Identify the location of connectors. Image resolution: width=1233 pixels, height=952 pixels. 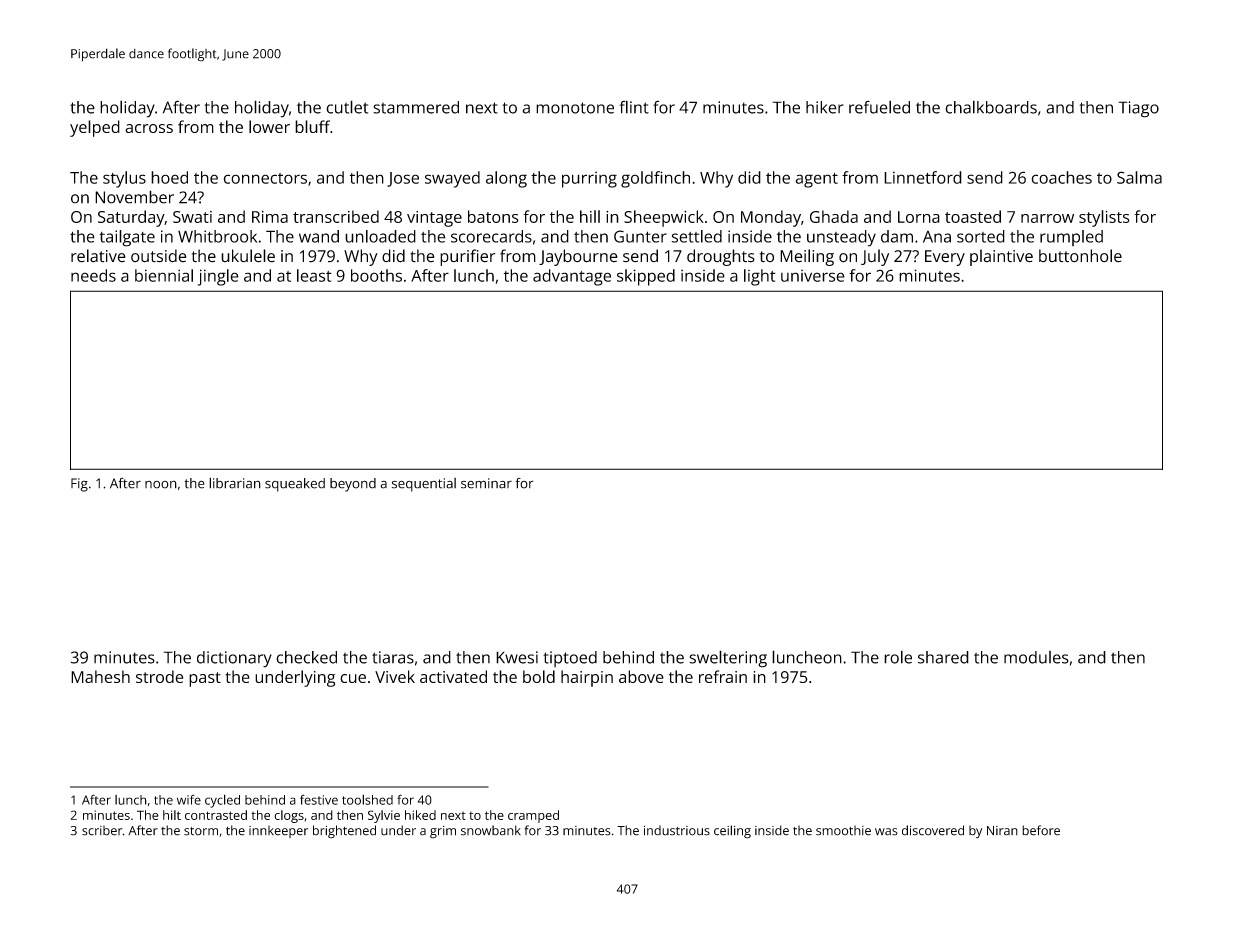
(265, 178).
